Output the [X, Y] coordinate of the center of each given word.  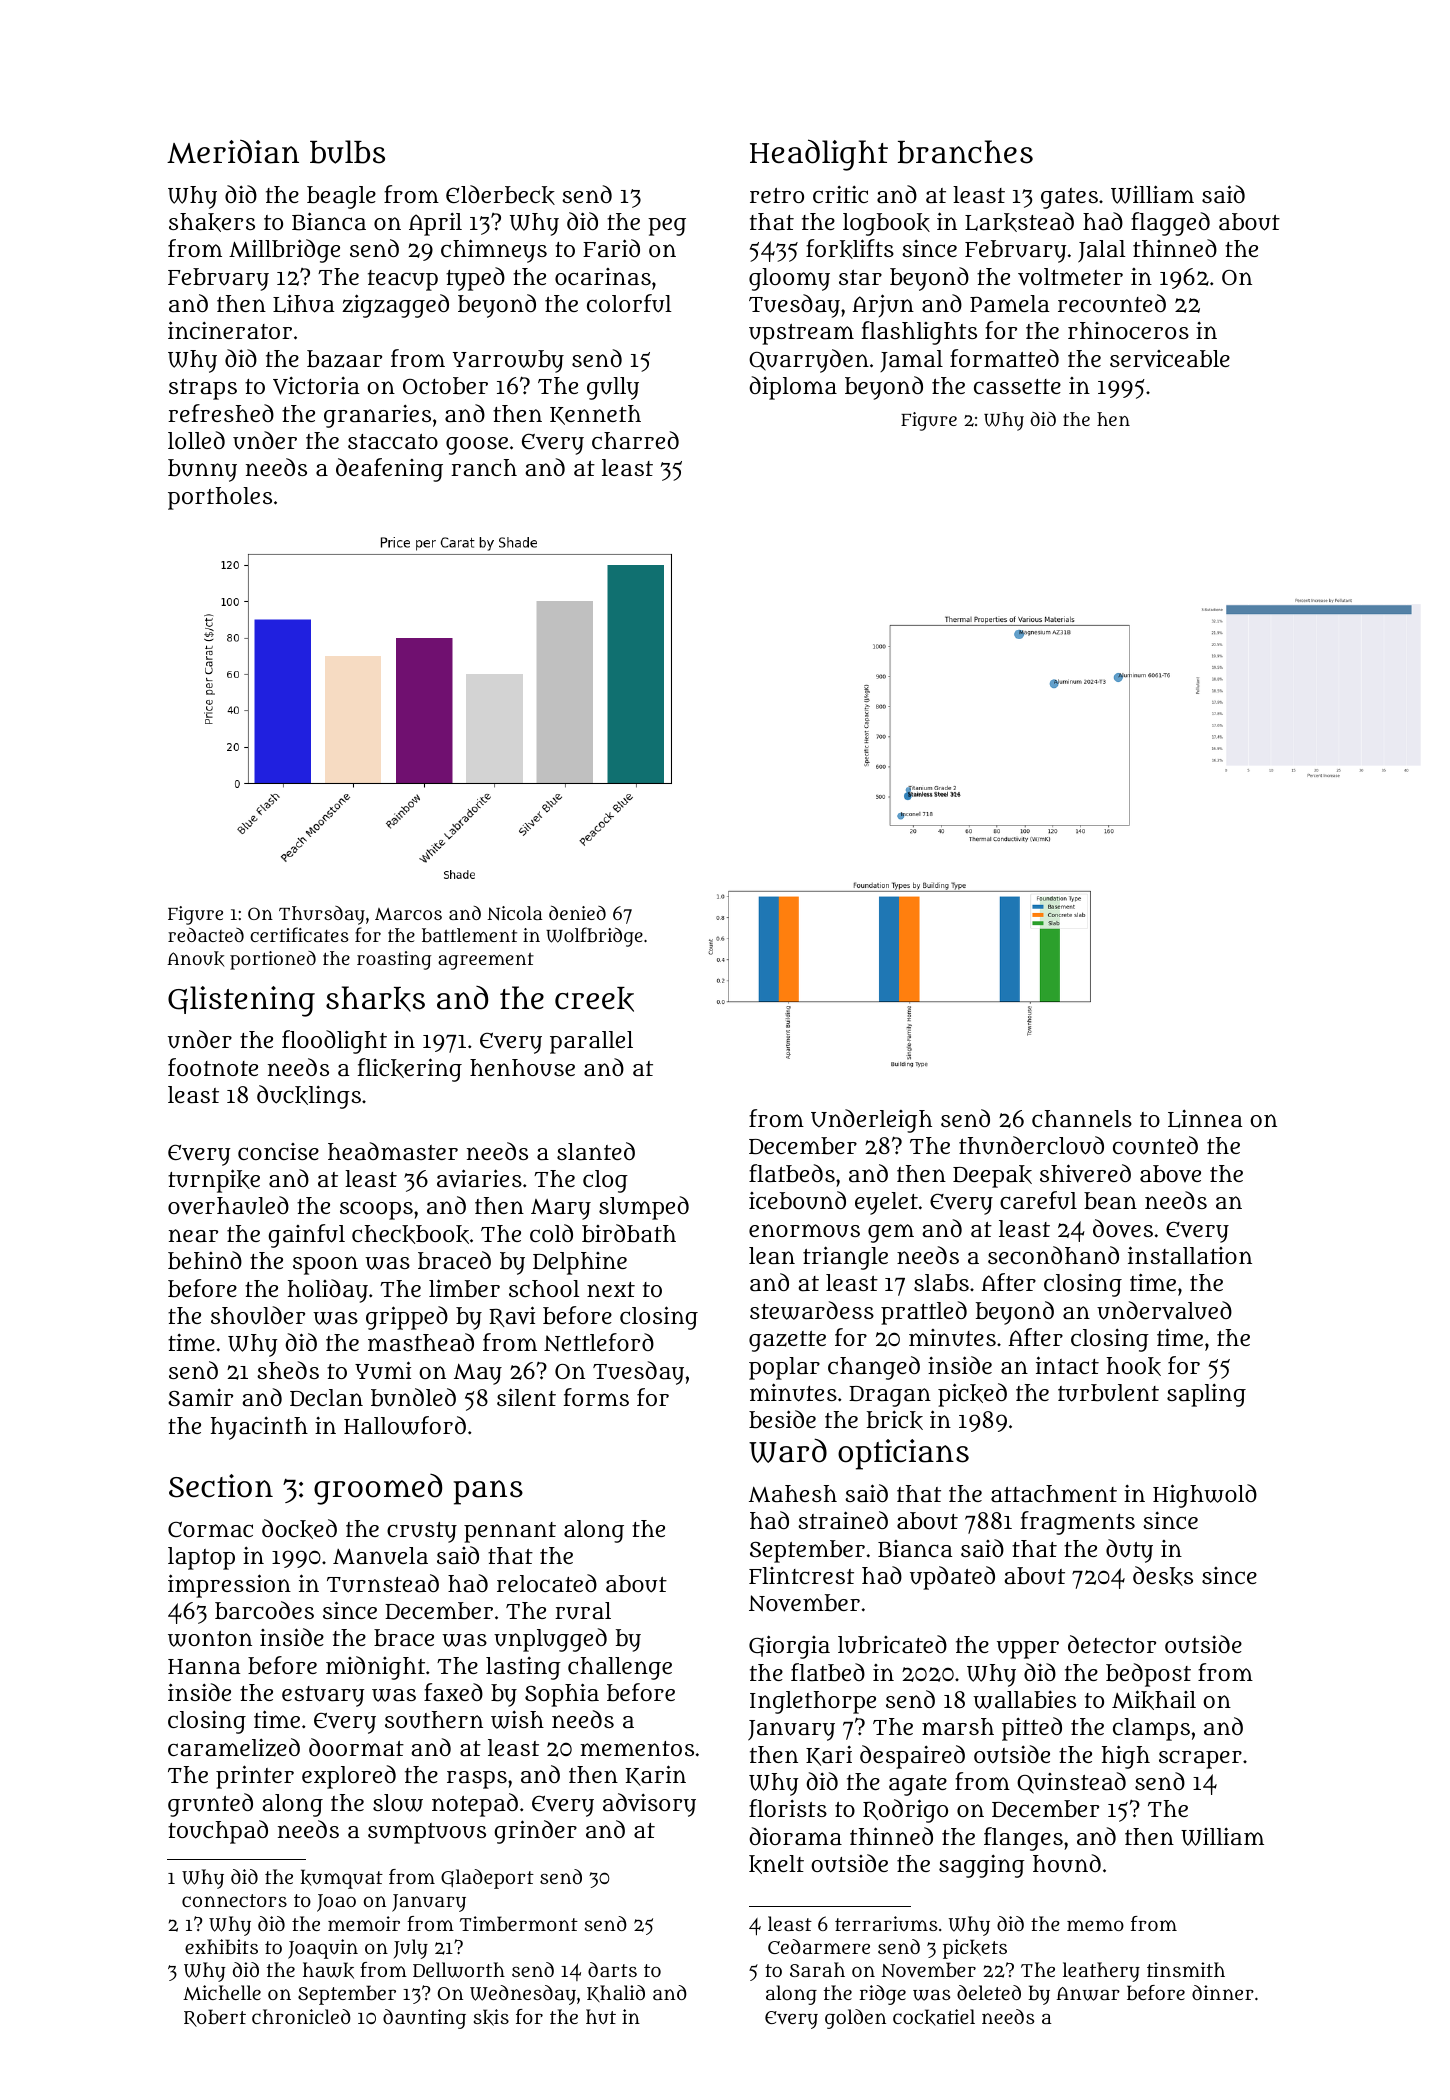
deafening [389, 470]
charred [635, 440]
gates [1069, 198]
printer [255, 1777]
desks [1163, 1576]
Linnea [1205, 1119]
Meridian [233, 151]
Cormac [210, 1529]
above [1170, 1174]
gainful [306, 1236]
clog [605, 1181]
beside [782, 1419]
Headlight [819, 155]
